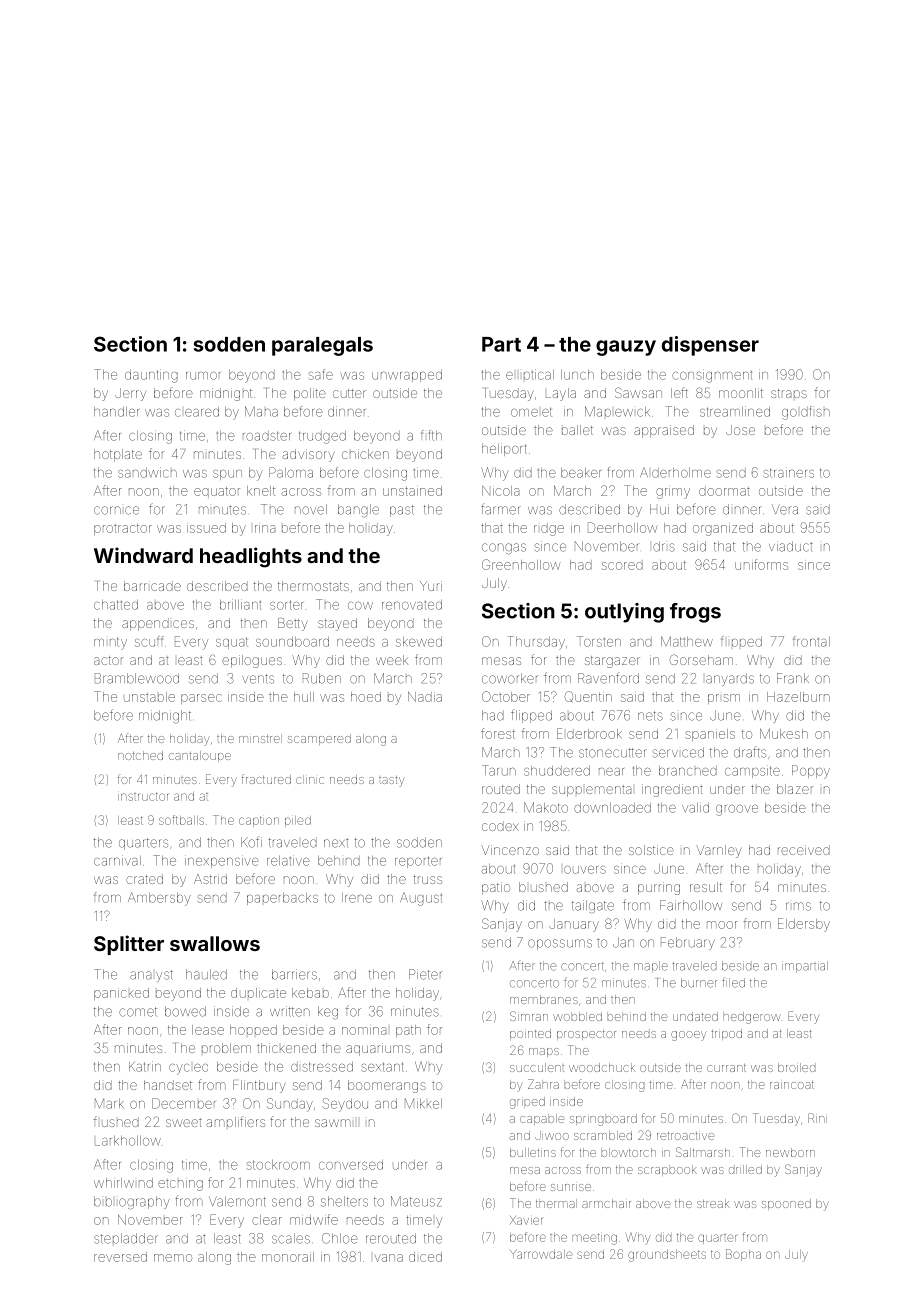 The width and height of the document is (924, 1308). Describe the element at coordinates (402, 511) in the document. I see `past` at that location.
